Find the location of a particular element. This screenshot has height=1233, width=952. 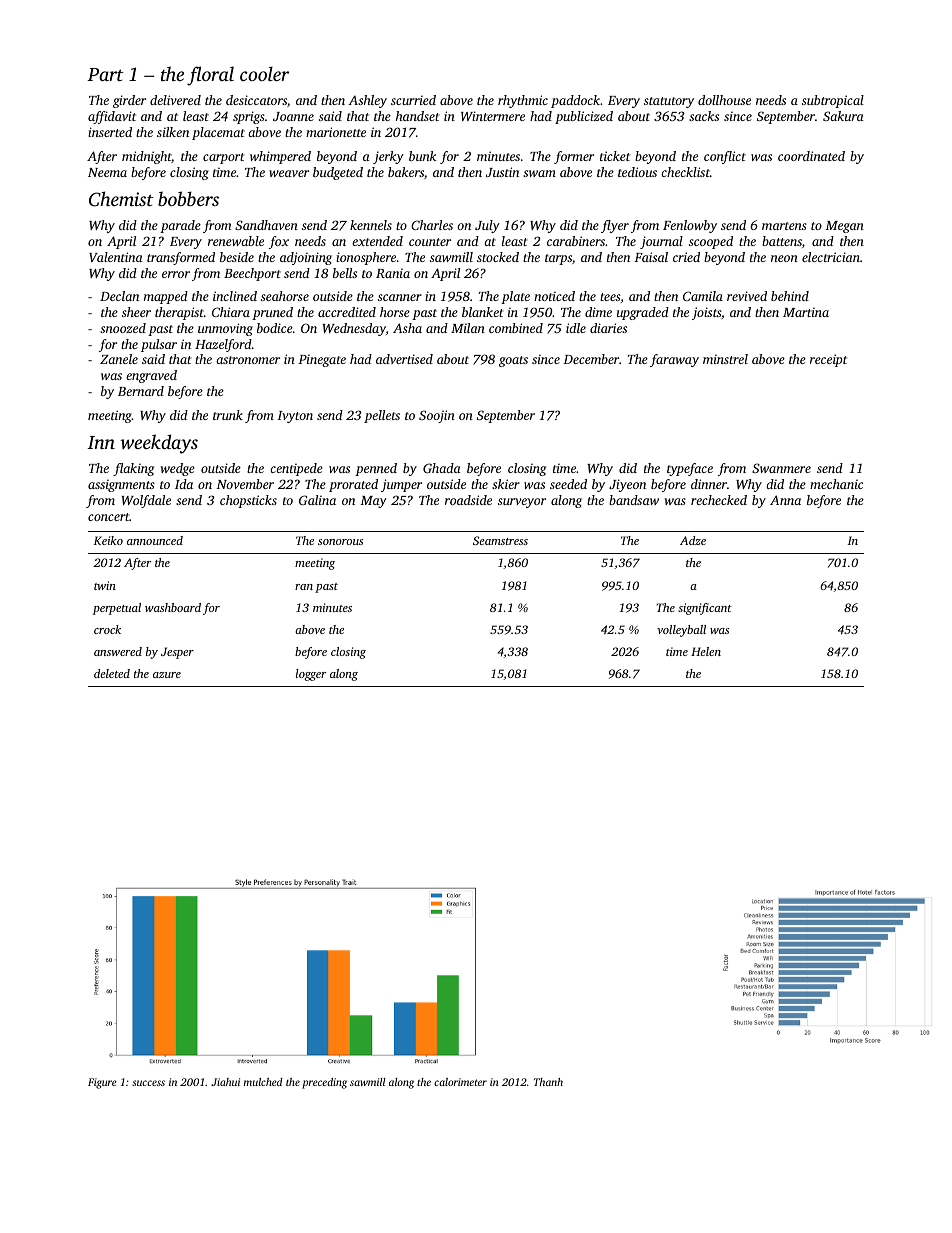

floral is located at coordinates (210, 76).
